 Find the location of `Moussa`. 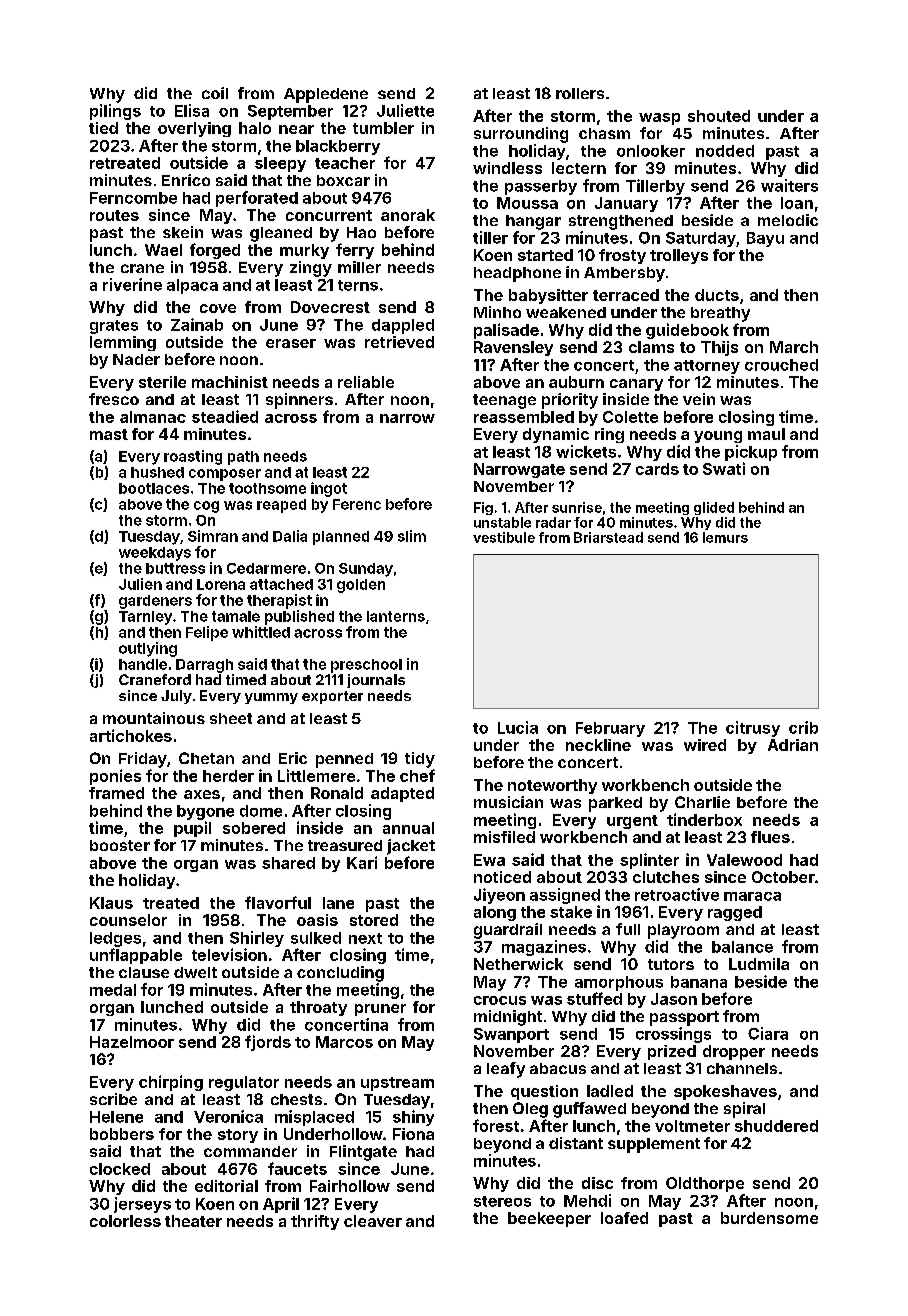

Moussa is located at coordinates (527, 203).
